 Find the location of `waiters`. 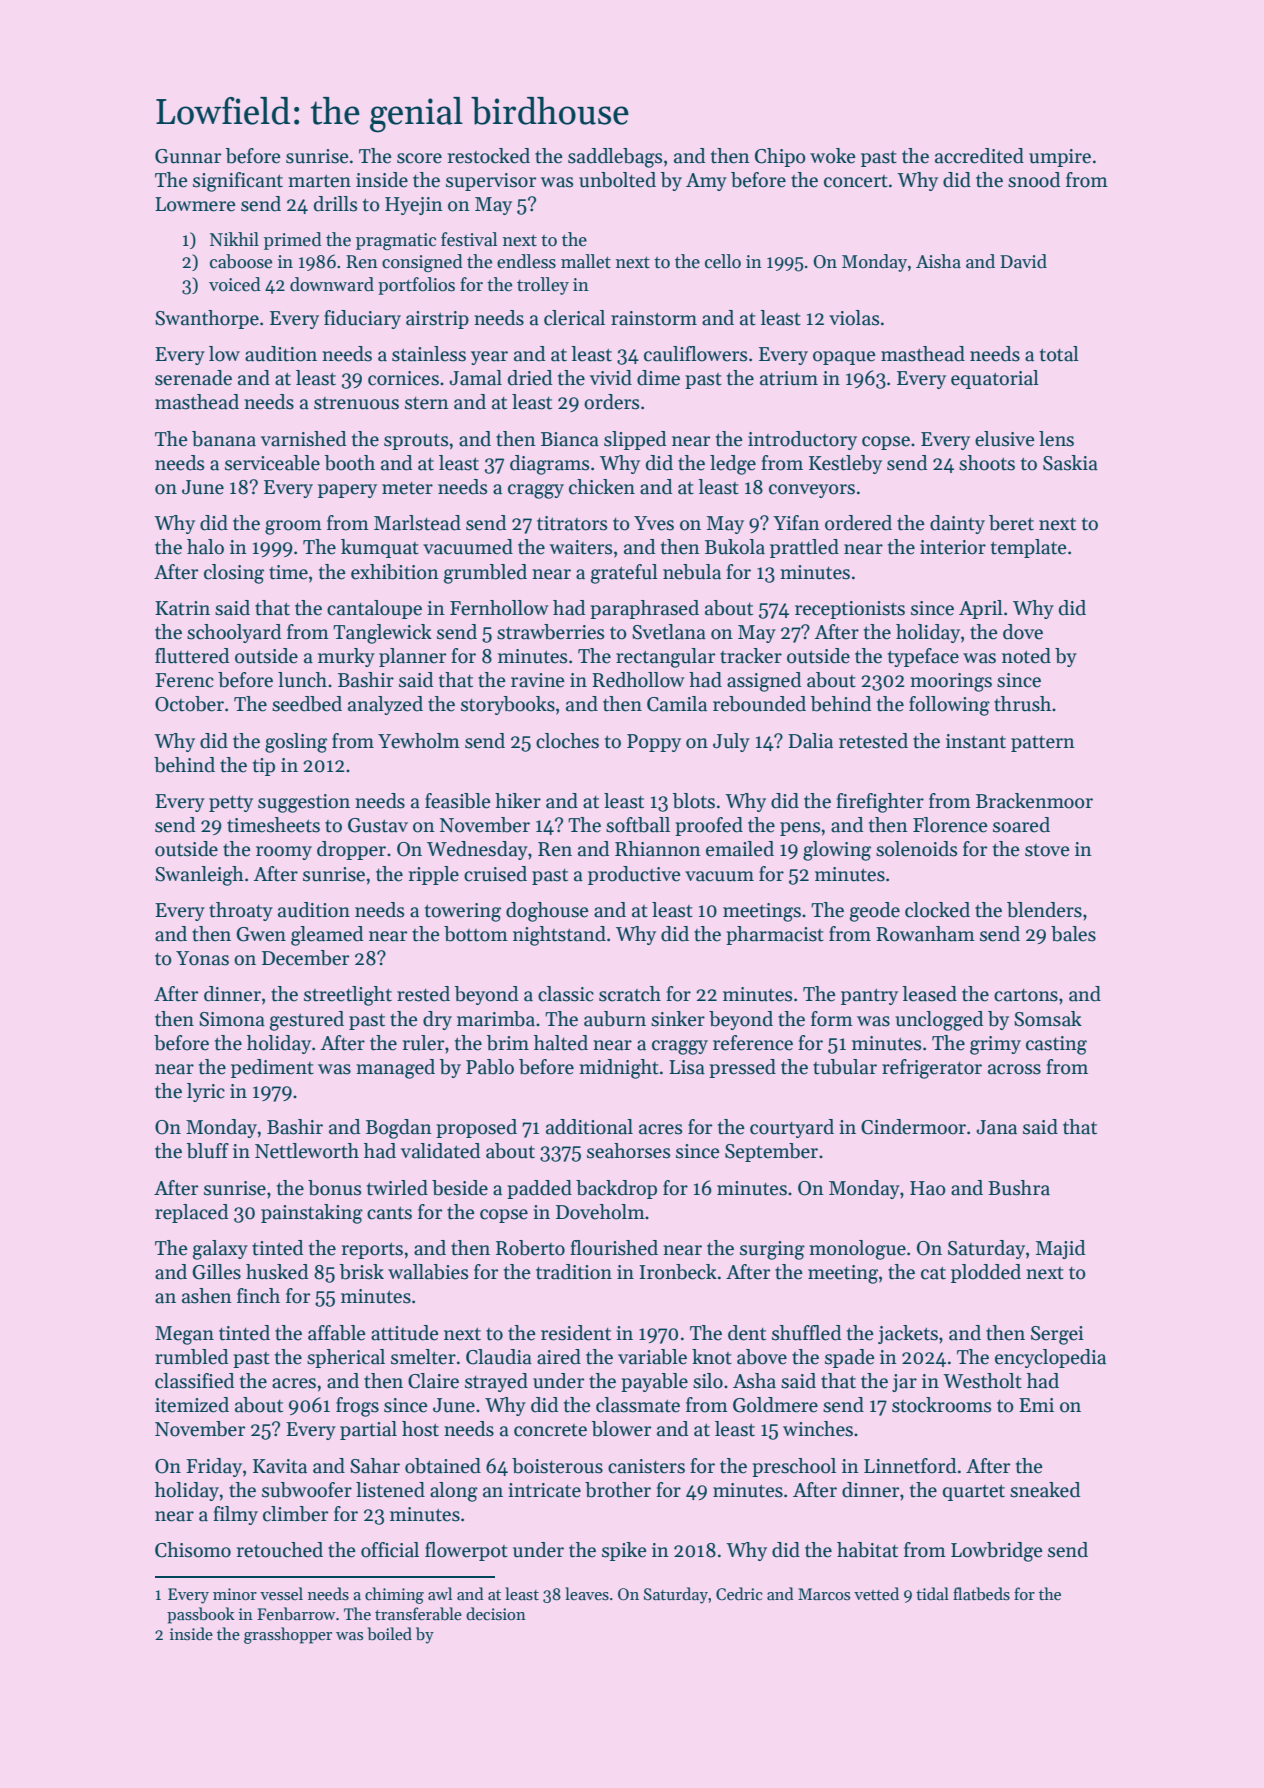

waiters is located at coordinates (580, 547).
